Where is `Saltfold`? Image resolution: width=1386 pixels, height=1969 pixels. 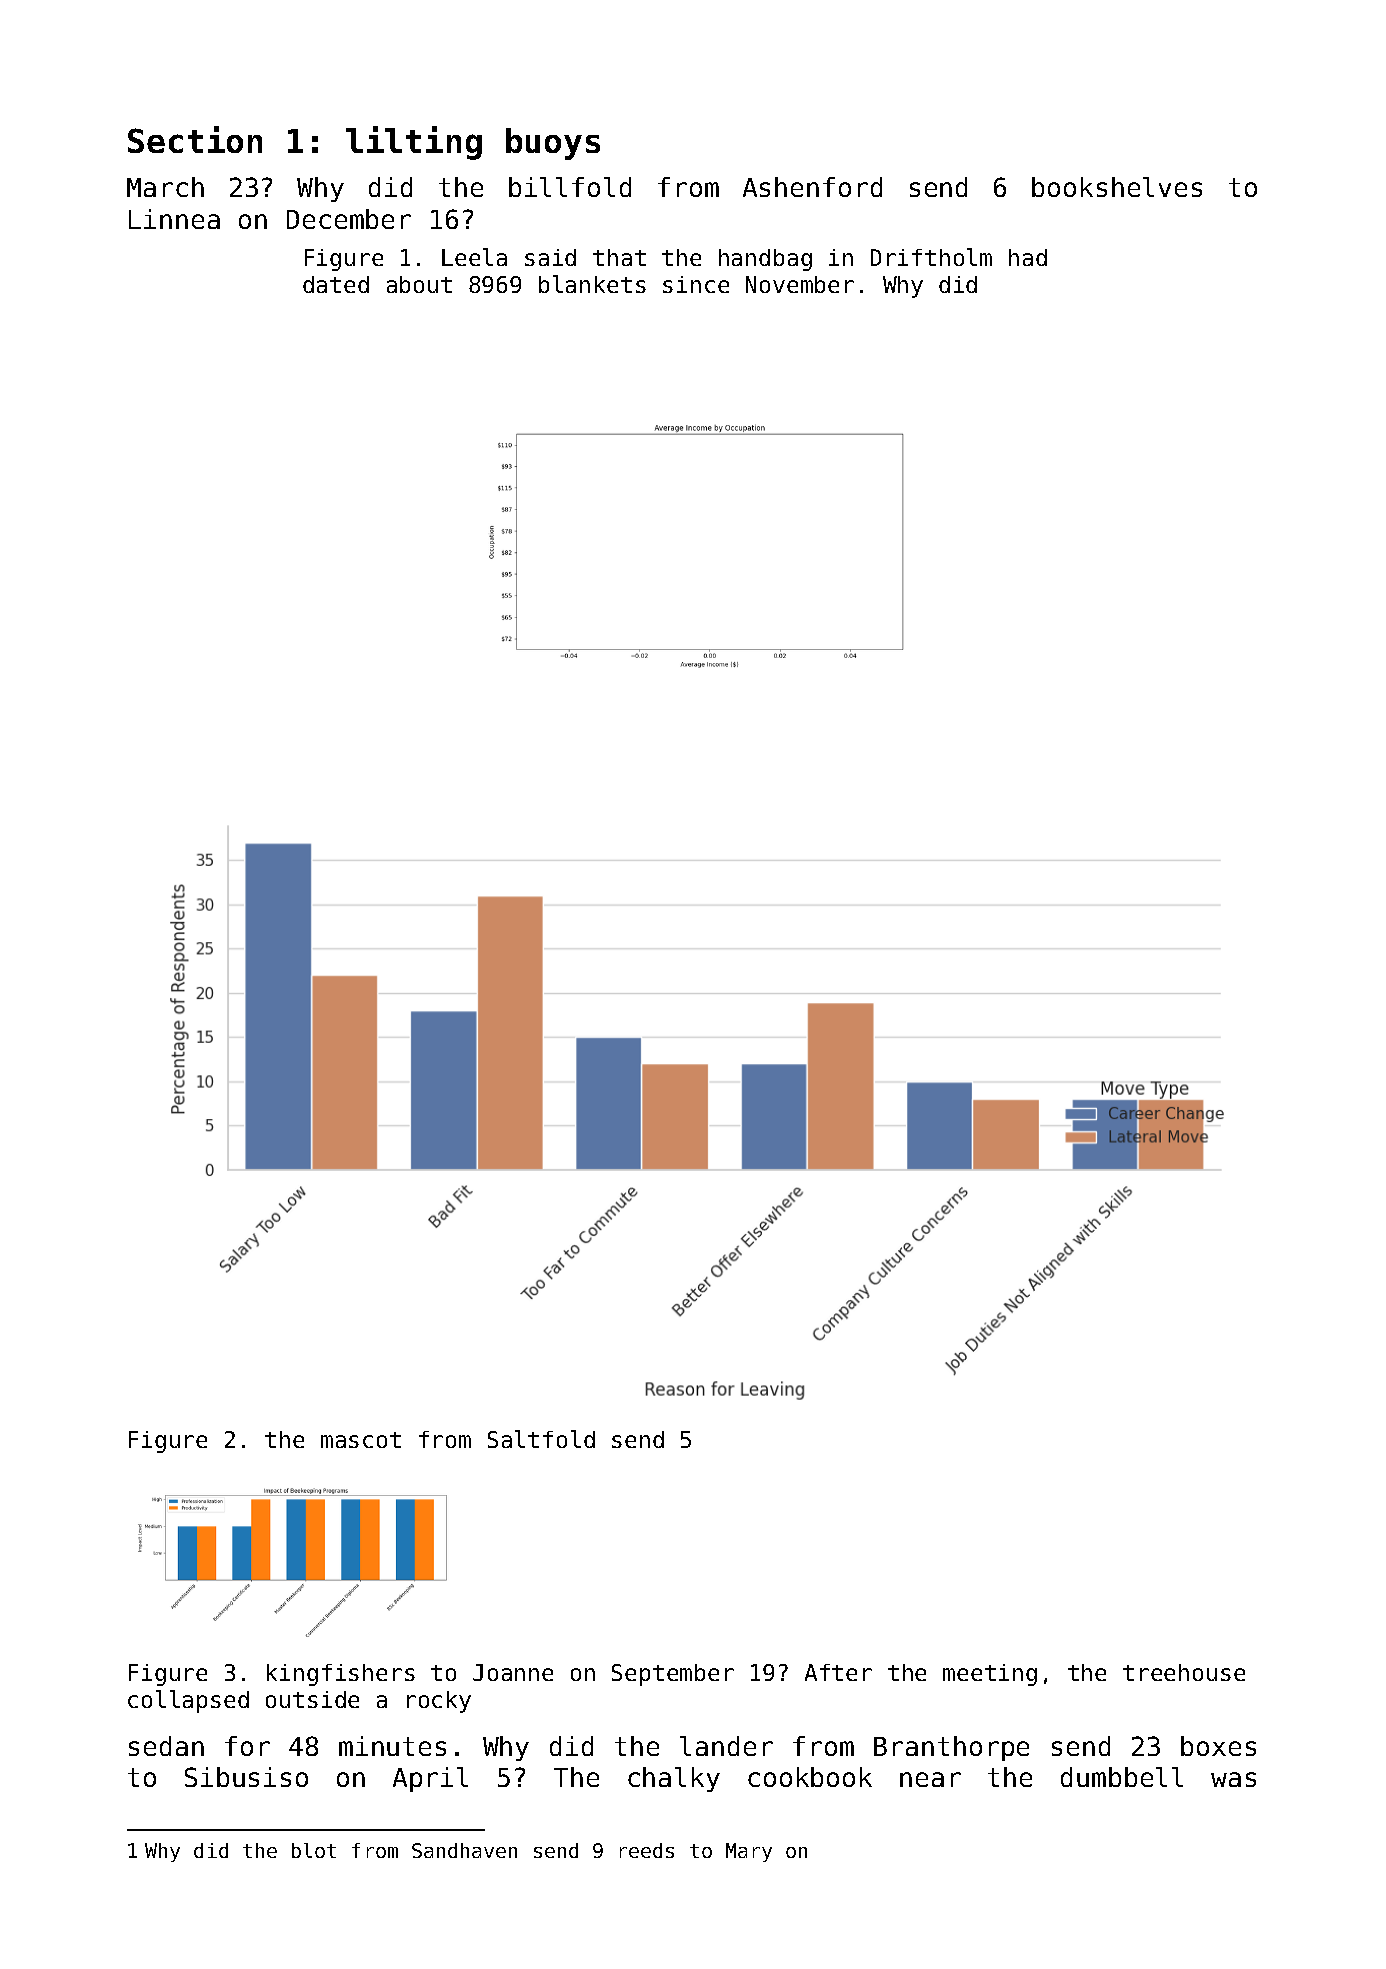
Saltfold is located at coordinates (541, 1439).
